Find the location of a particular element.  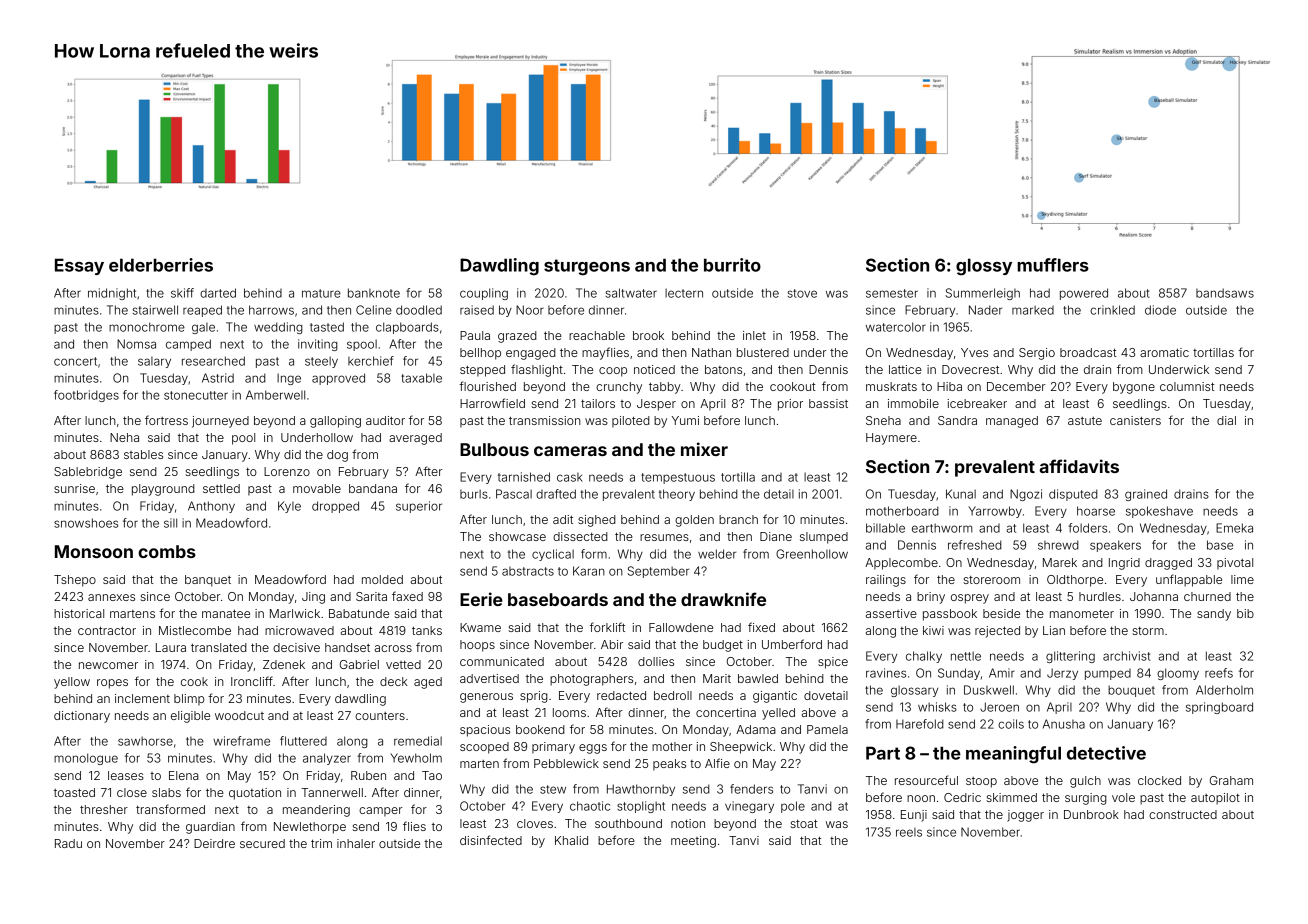

elderberries is located at coordinates (161, 265).
